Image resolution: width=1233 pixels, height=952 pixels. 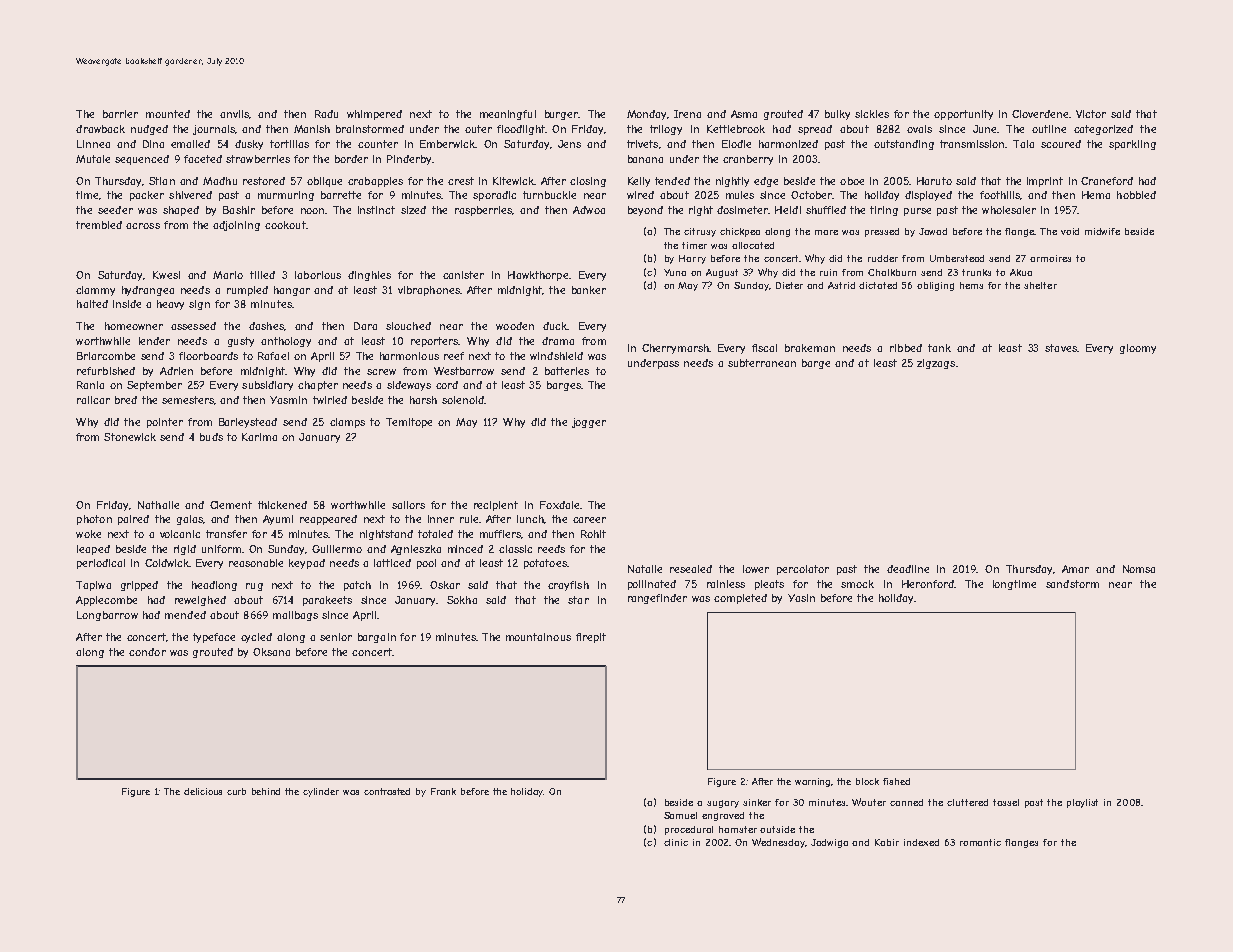 I want to click on Rafael, so click(x=273, y=356).
